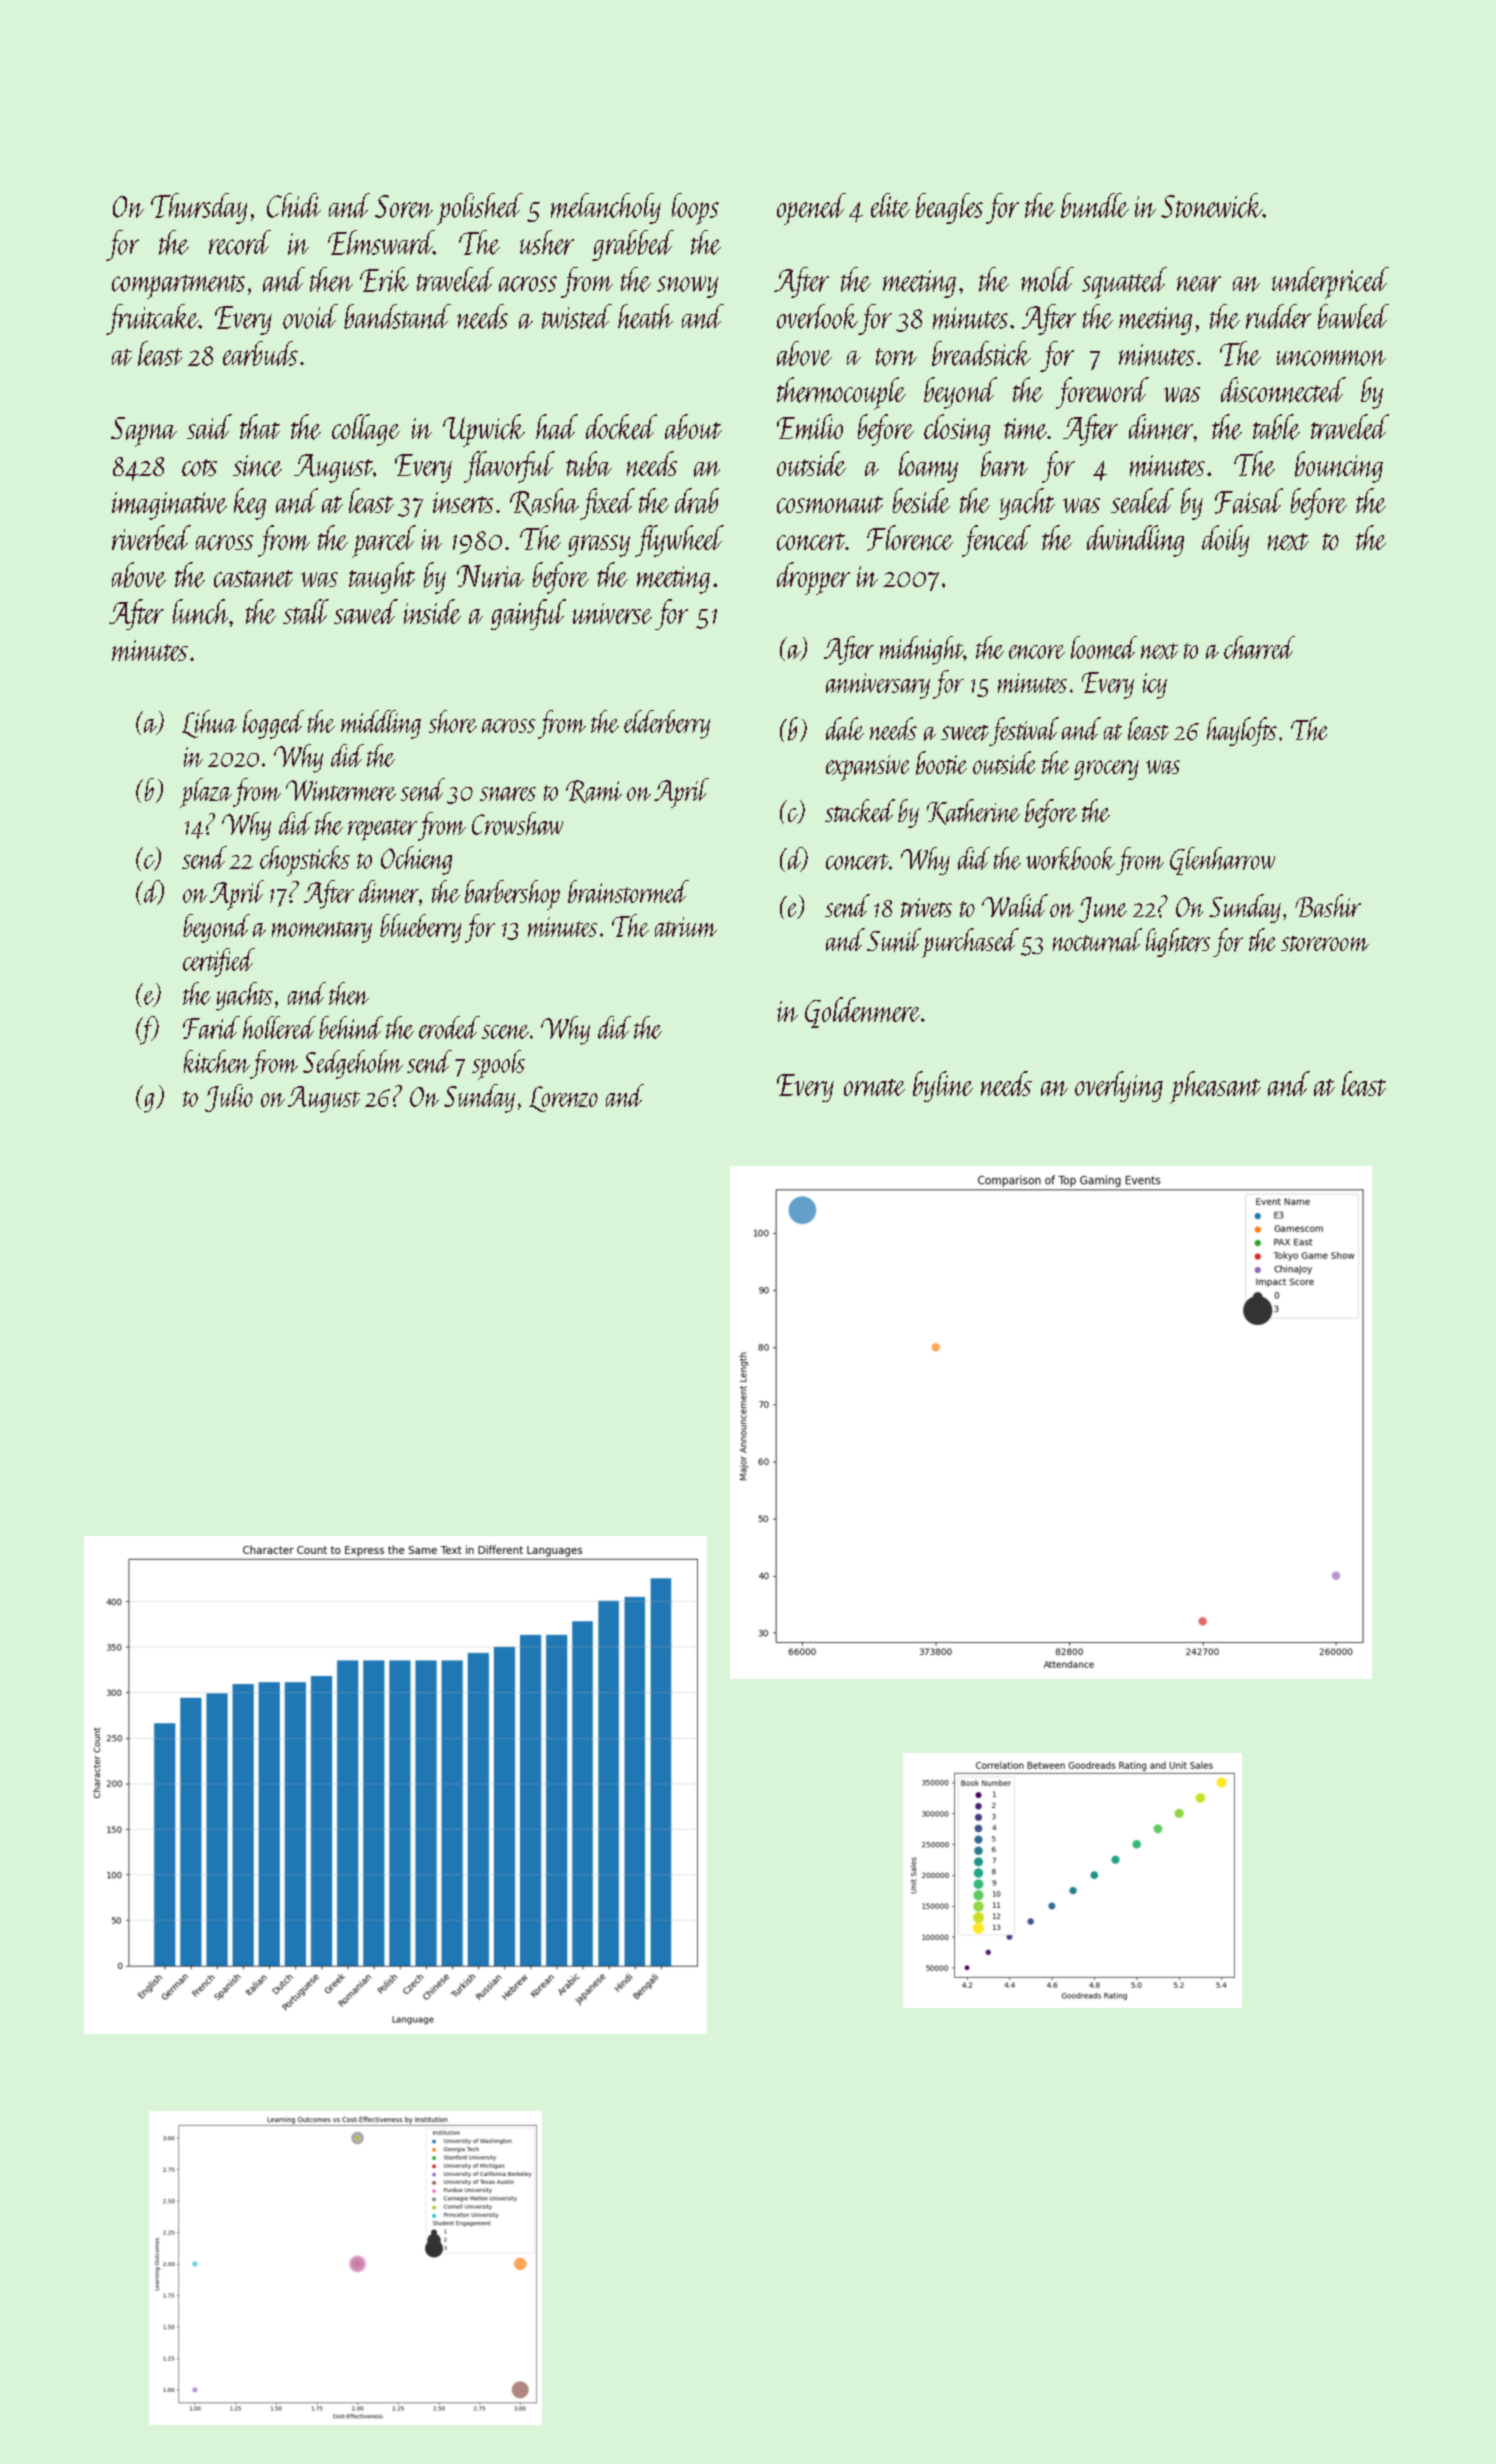  I want to click on record, so click(240, 242).
